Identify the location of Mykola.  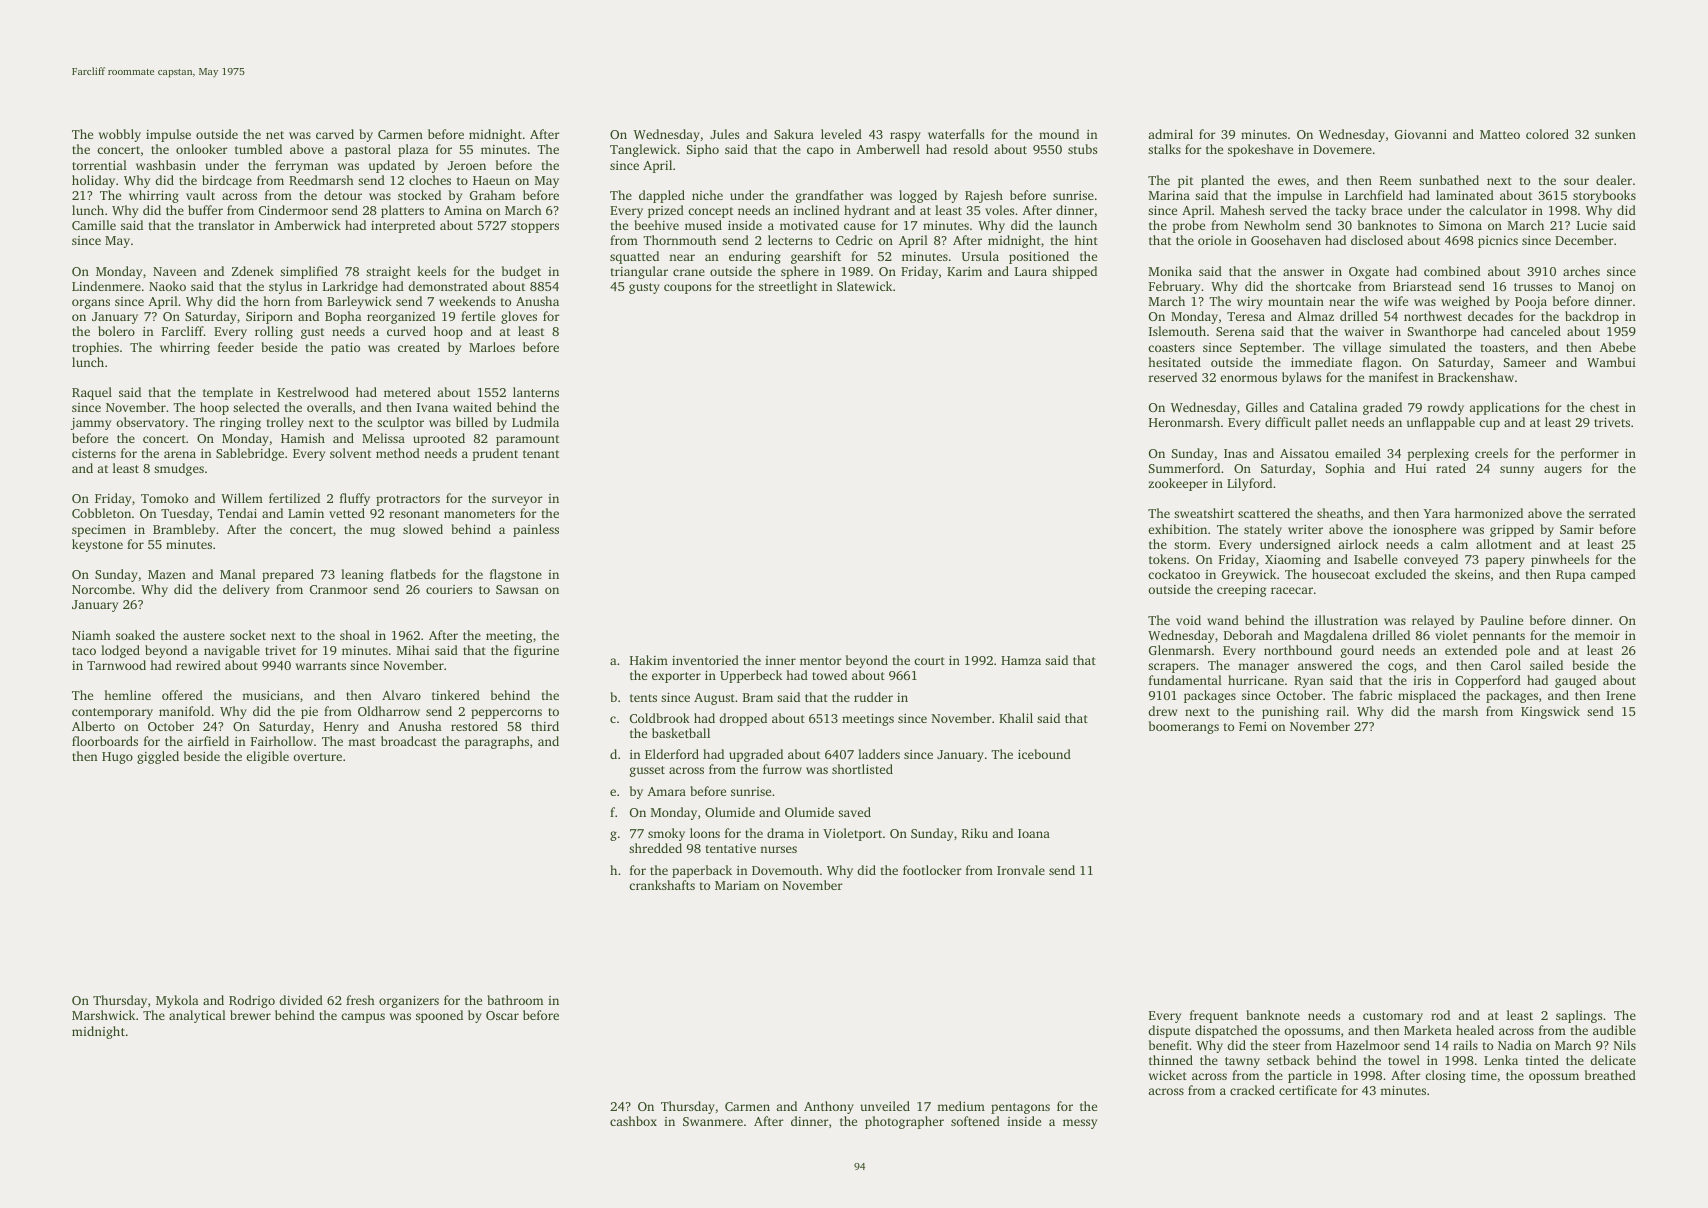
(177, 1001).
